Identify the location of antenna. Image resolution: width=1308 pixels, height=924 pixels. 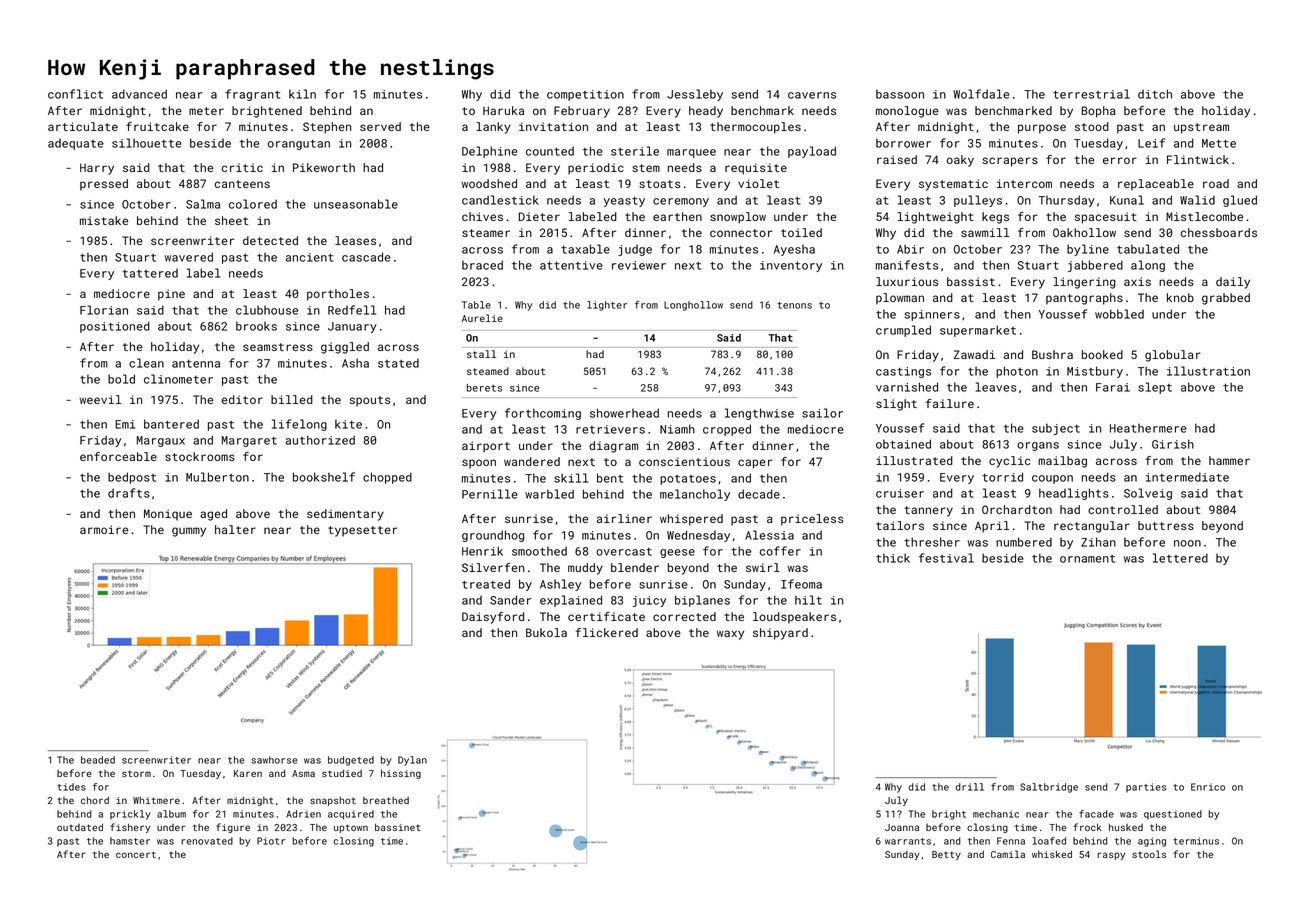
(196, 364).
